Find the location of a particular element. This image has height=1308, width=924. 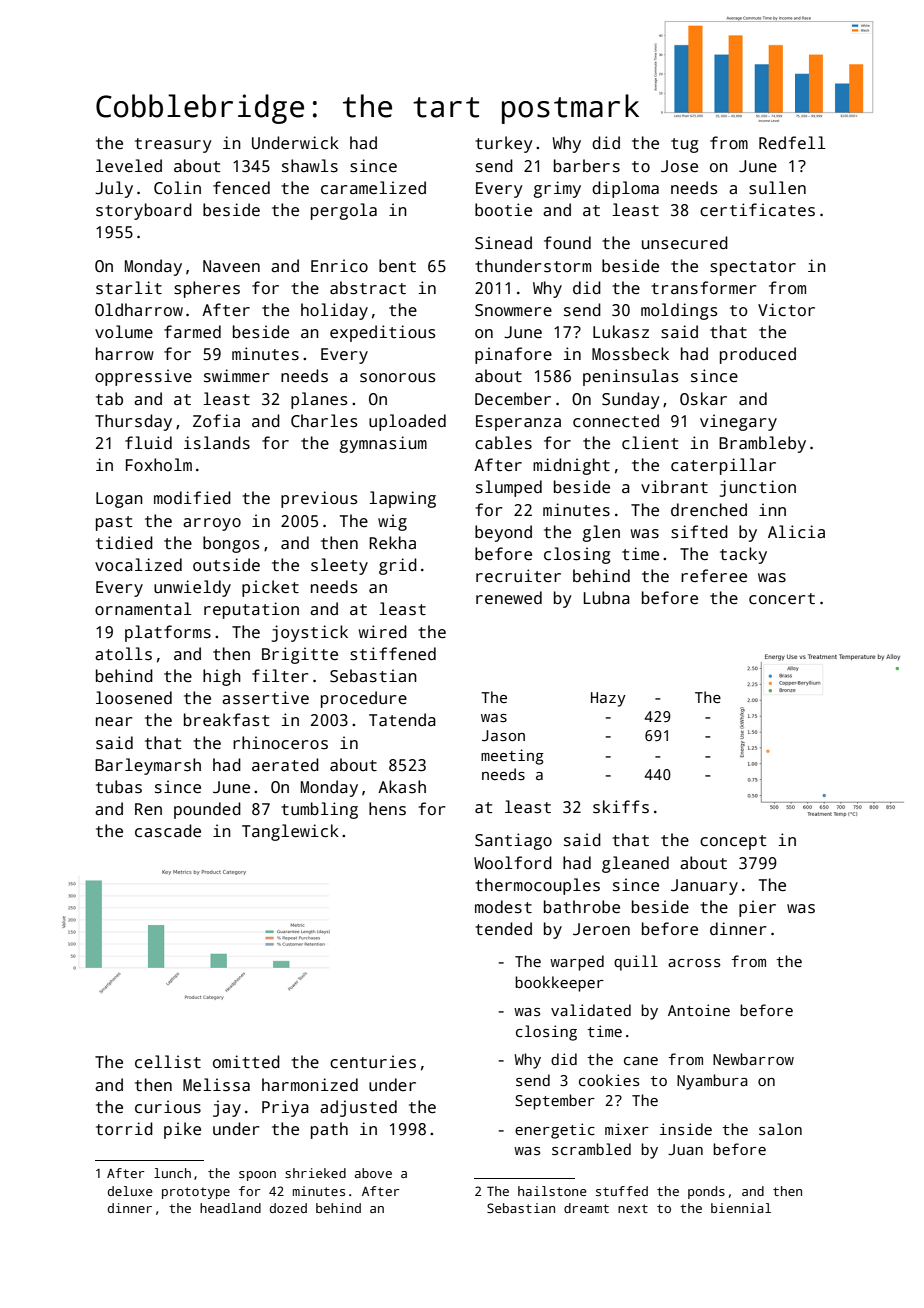

Woolford is located at coordinates (513, 862).
